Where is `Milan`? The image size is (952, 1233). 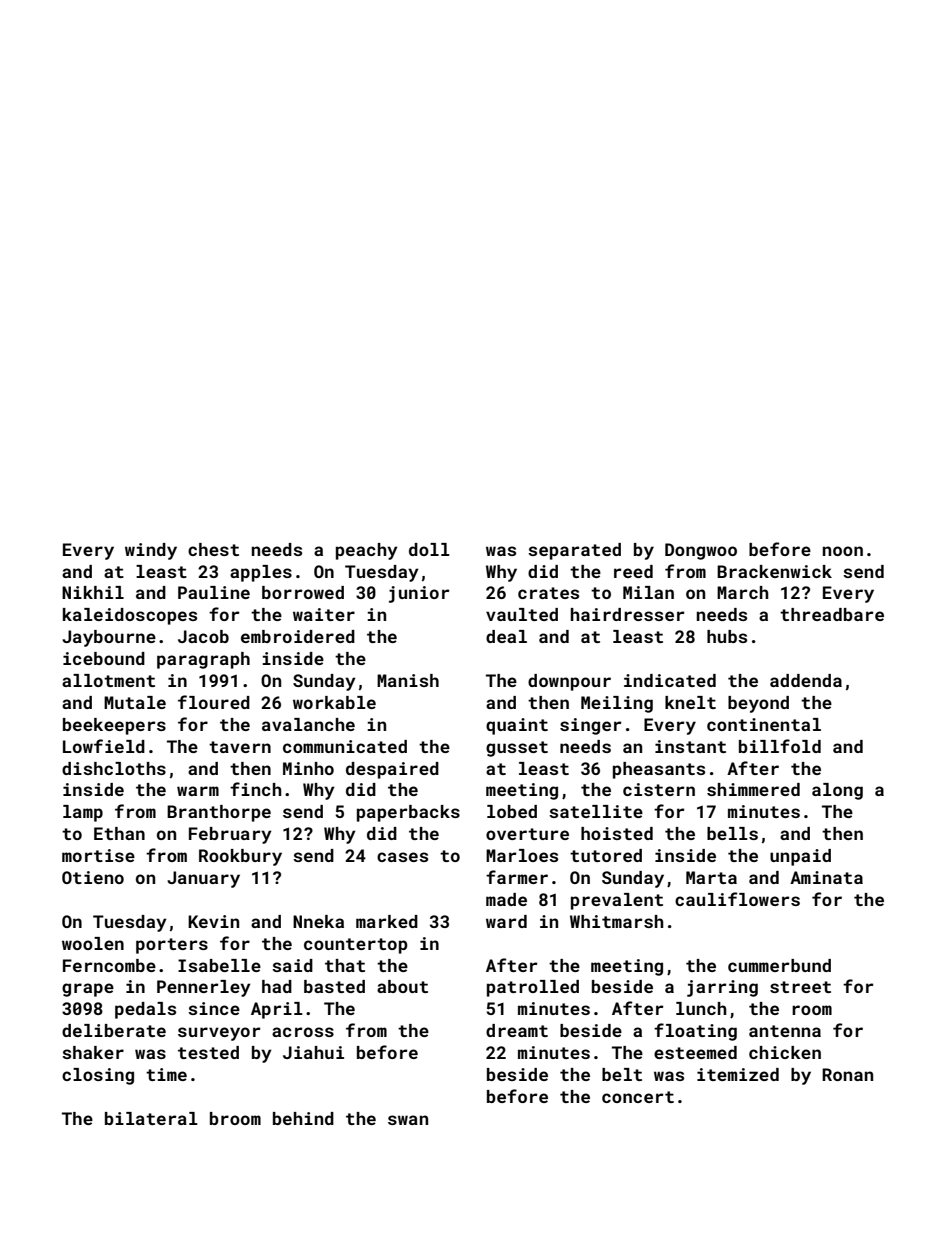
Milan is located at coordinates (648, 592).
